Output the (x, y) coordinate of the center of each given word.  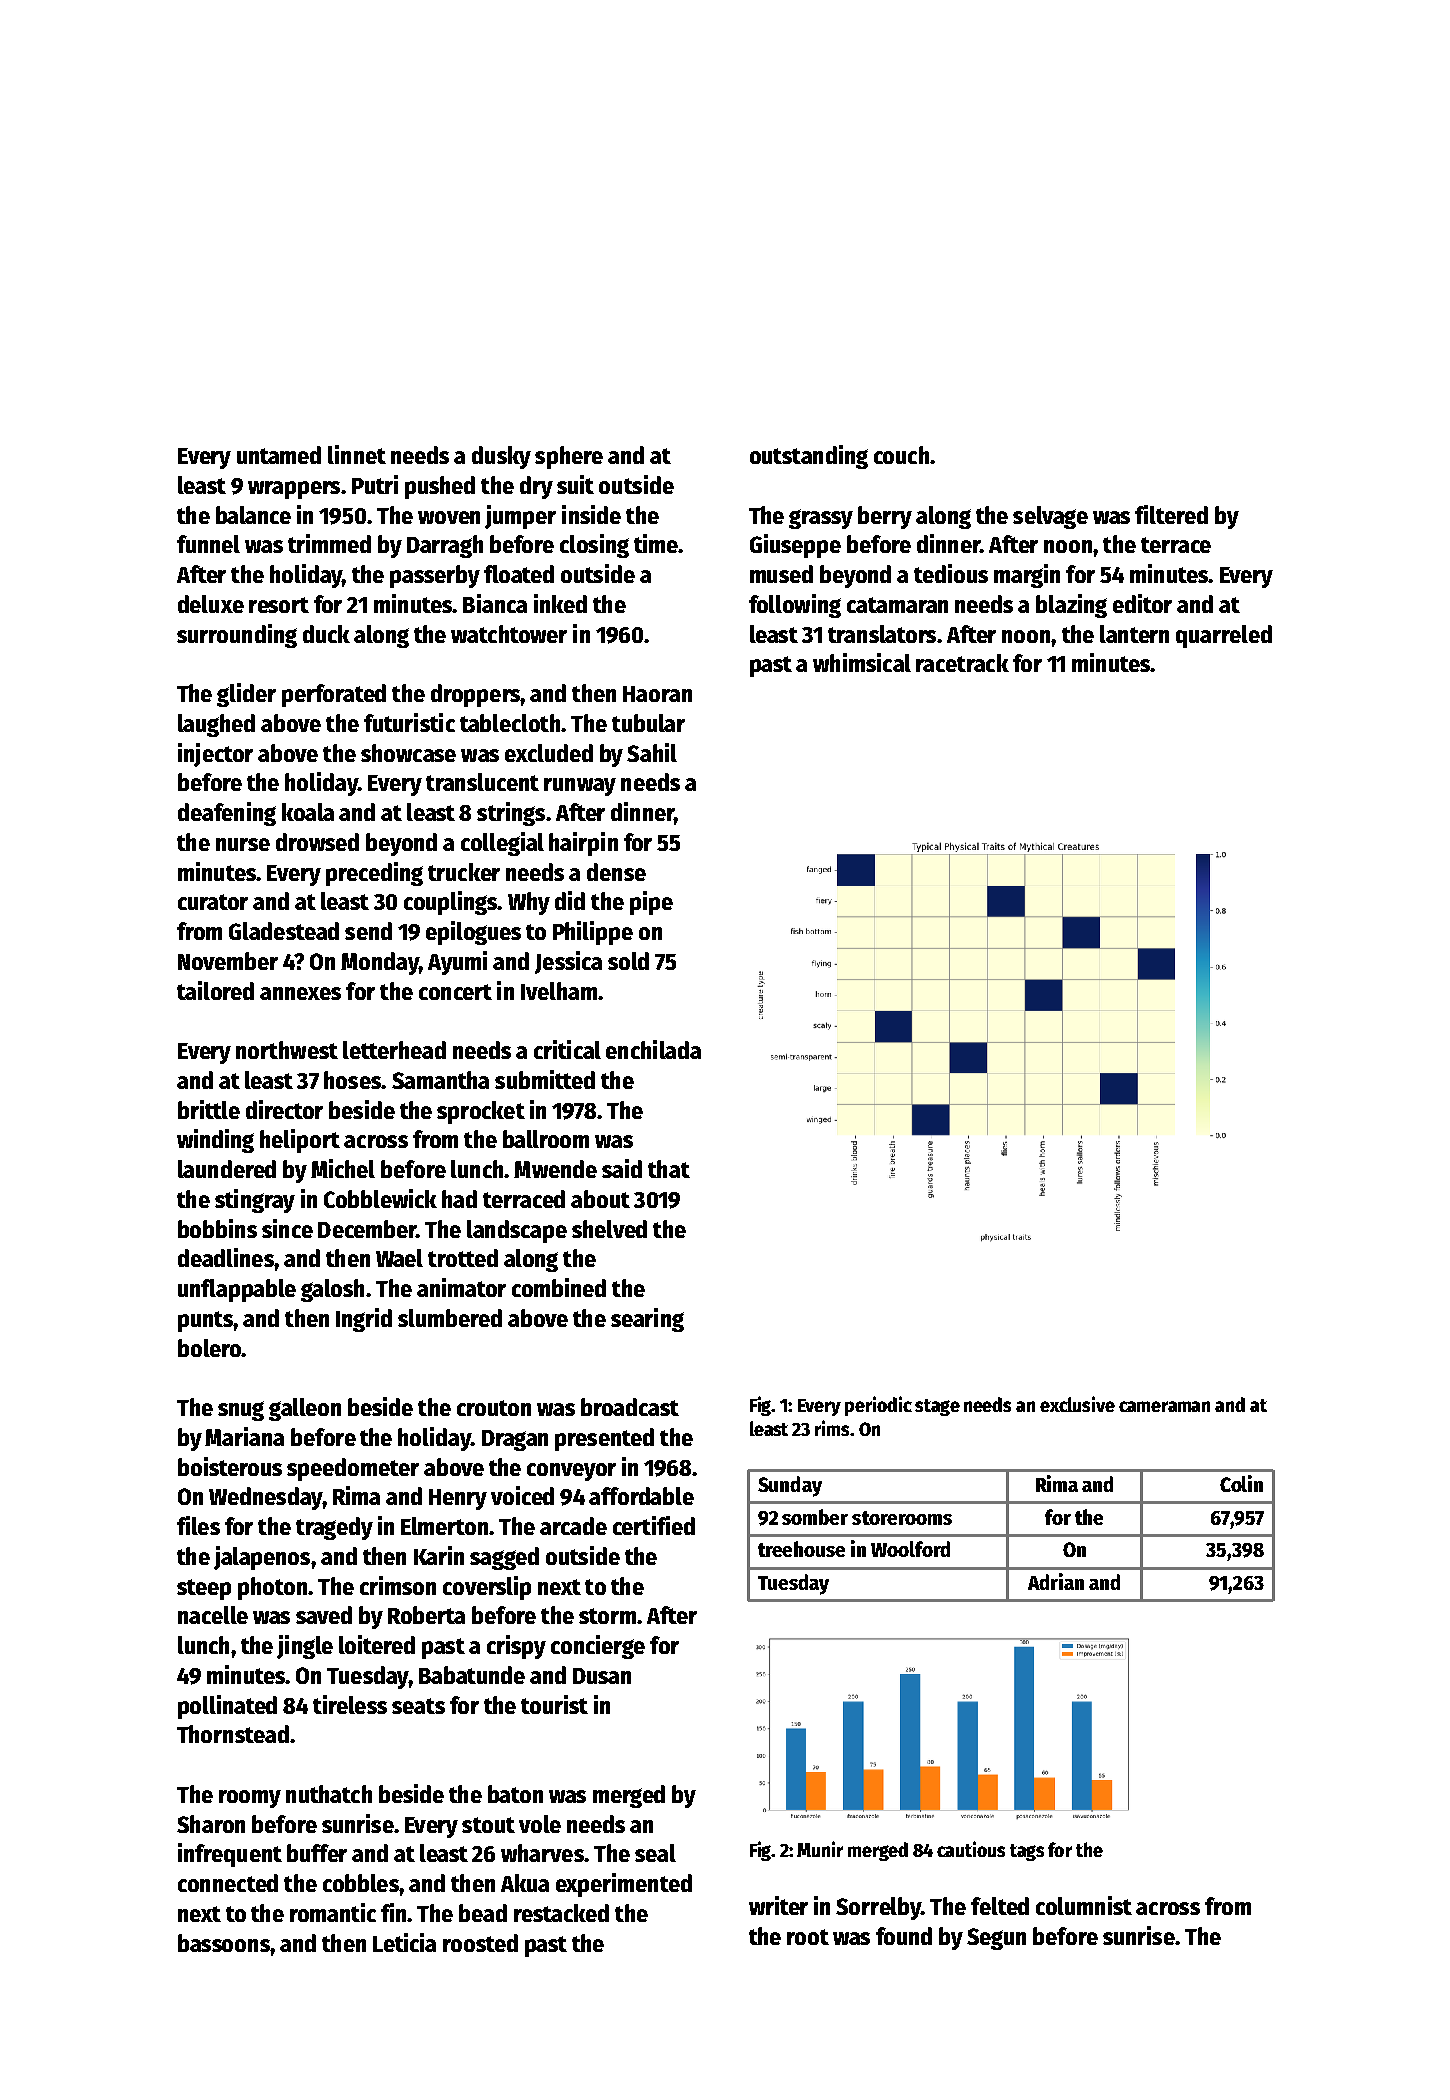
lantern (1134, 634)
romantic (333, 1912)
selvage (1050, 517)
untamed (279, 455)
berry (885, 517)
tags (1027, 1852)
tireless (350, 1704)
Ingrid (364, 1320)
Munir (820, 1849)
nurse (243, 844)
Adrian (1056, 1581)
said (622, 1168)
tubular (648, 723)
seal (655, 1853)
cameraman (1164, 1406)
